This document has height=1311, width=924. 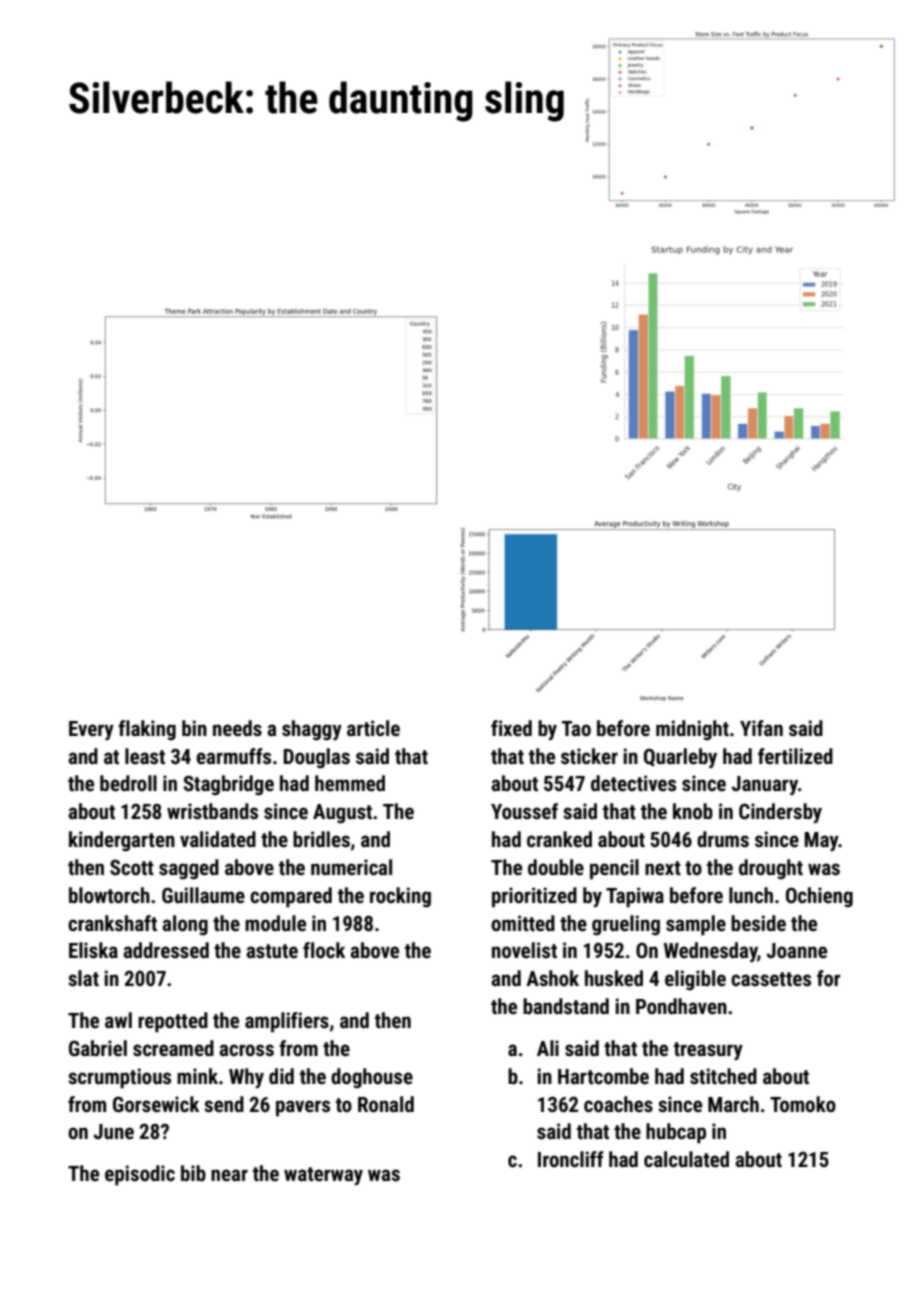 What do you see at coordinates (686, 1159) in the document?
I see `calculated` at bounding box center [686, 1159].
